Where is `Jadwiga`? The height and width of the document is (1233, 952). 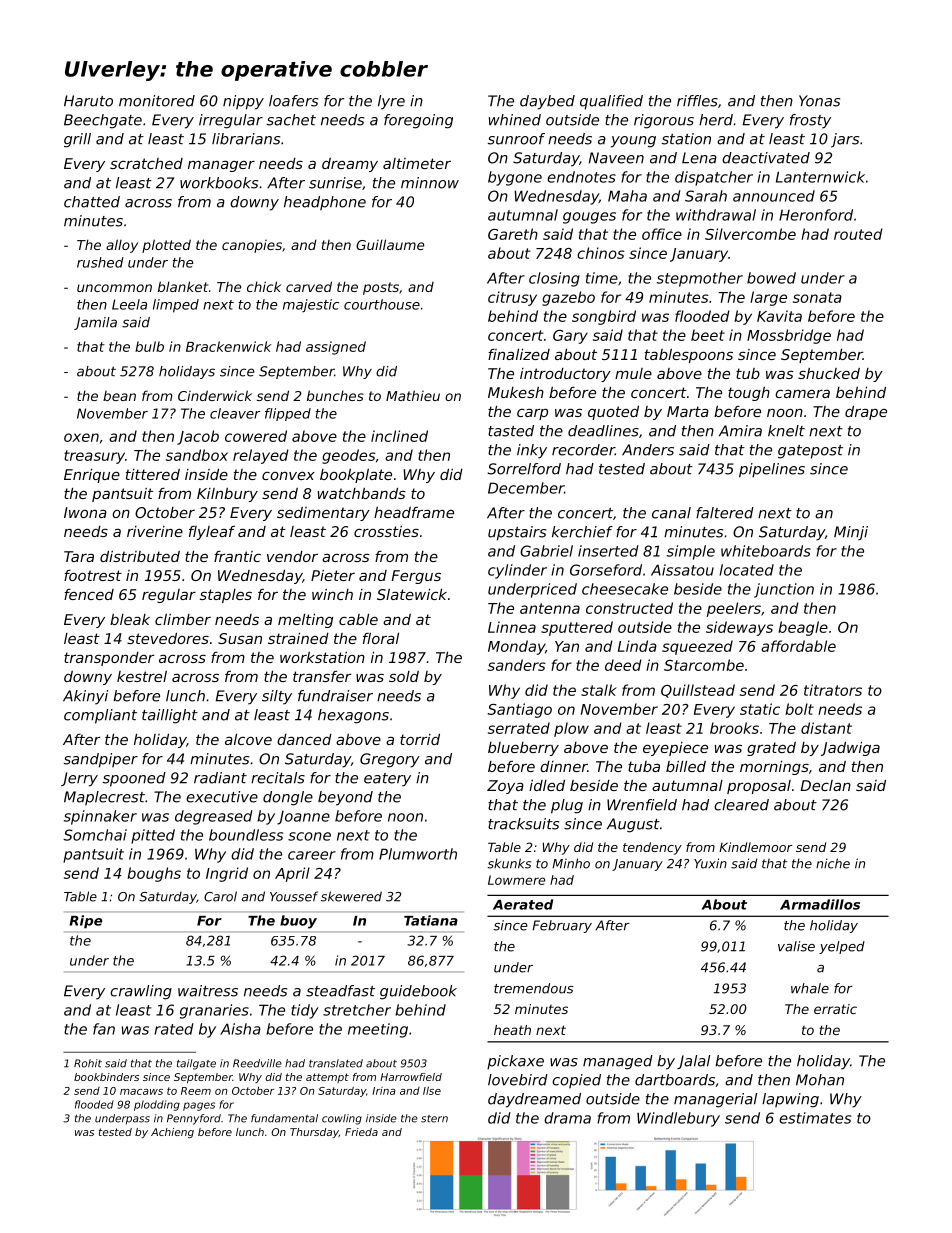
Jadwiga is located at coordinates (850, 749).
